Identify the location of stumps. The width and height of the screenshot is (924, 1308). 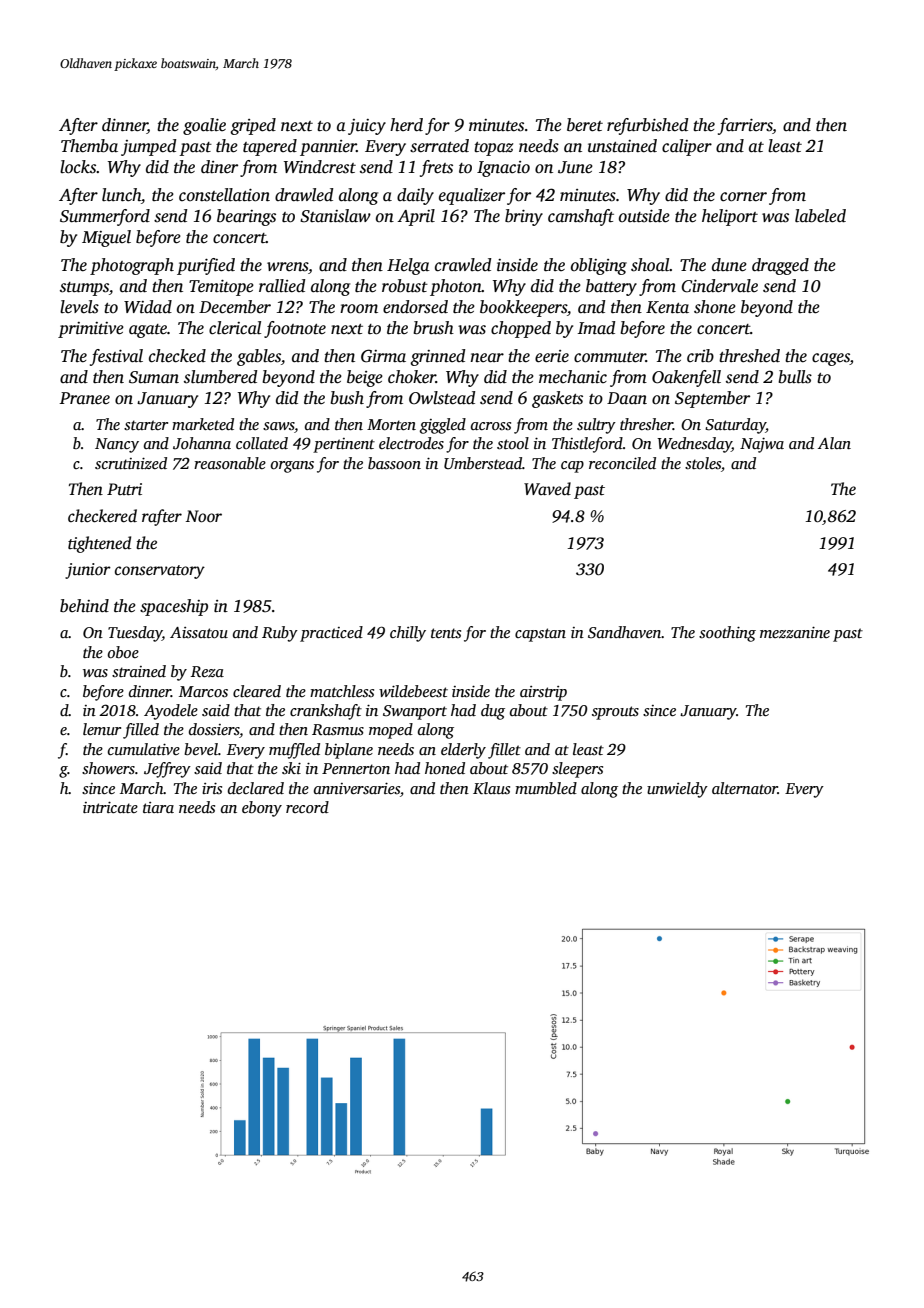
(84, 289).
